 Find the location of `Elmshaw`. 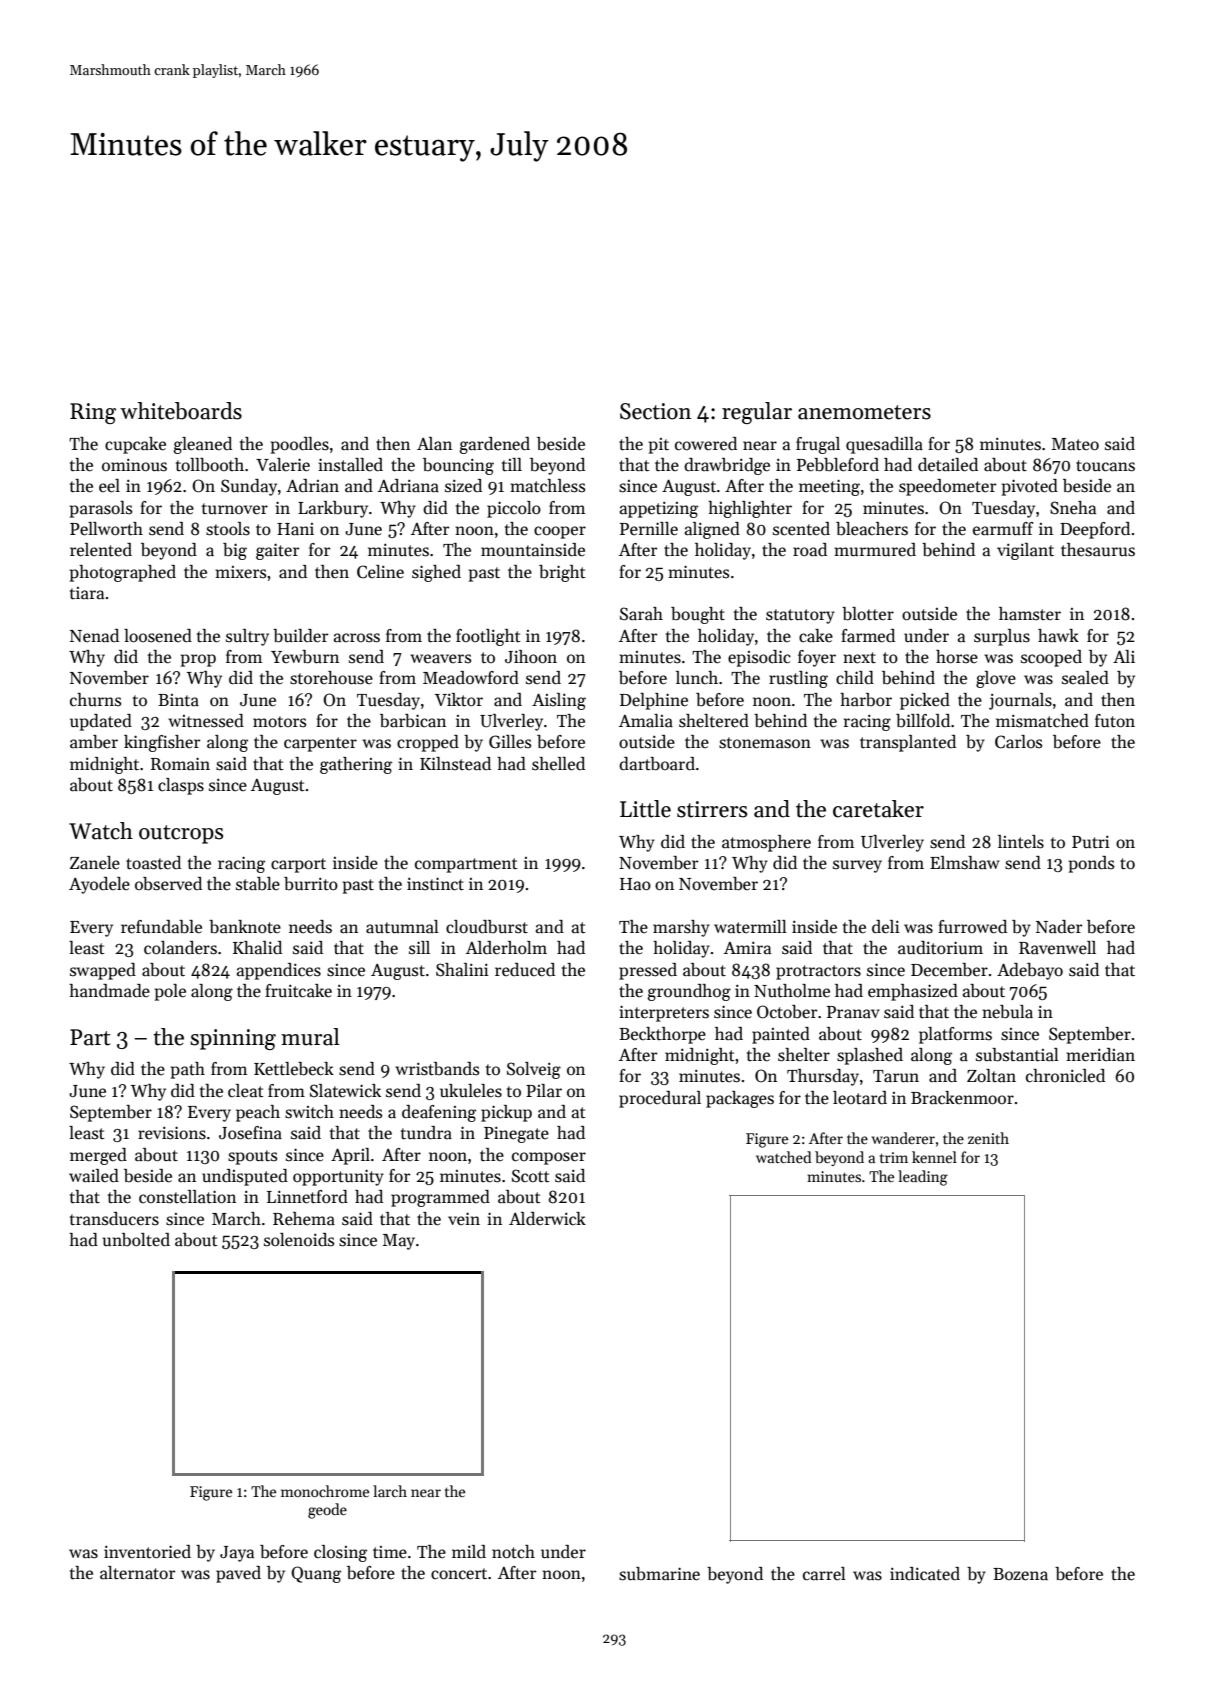

Elmshaw is located at coordinates (965, 863).
